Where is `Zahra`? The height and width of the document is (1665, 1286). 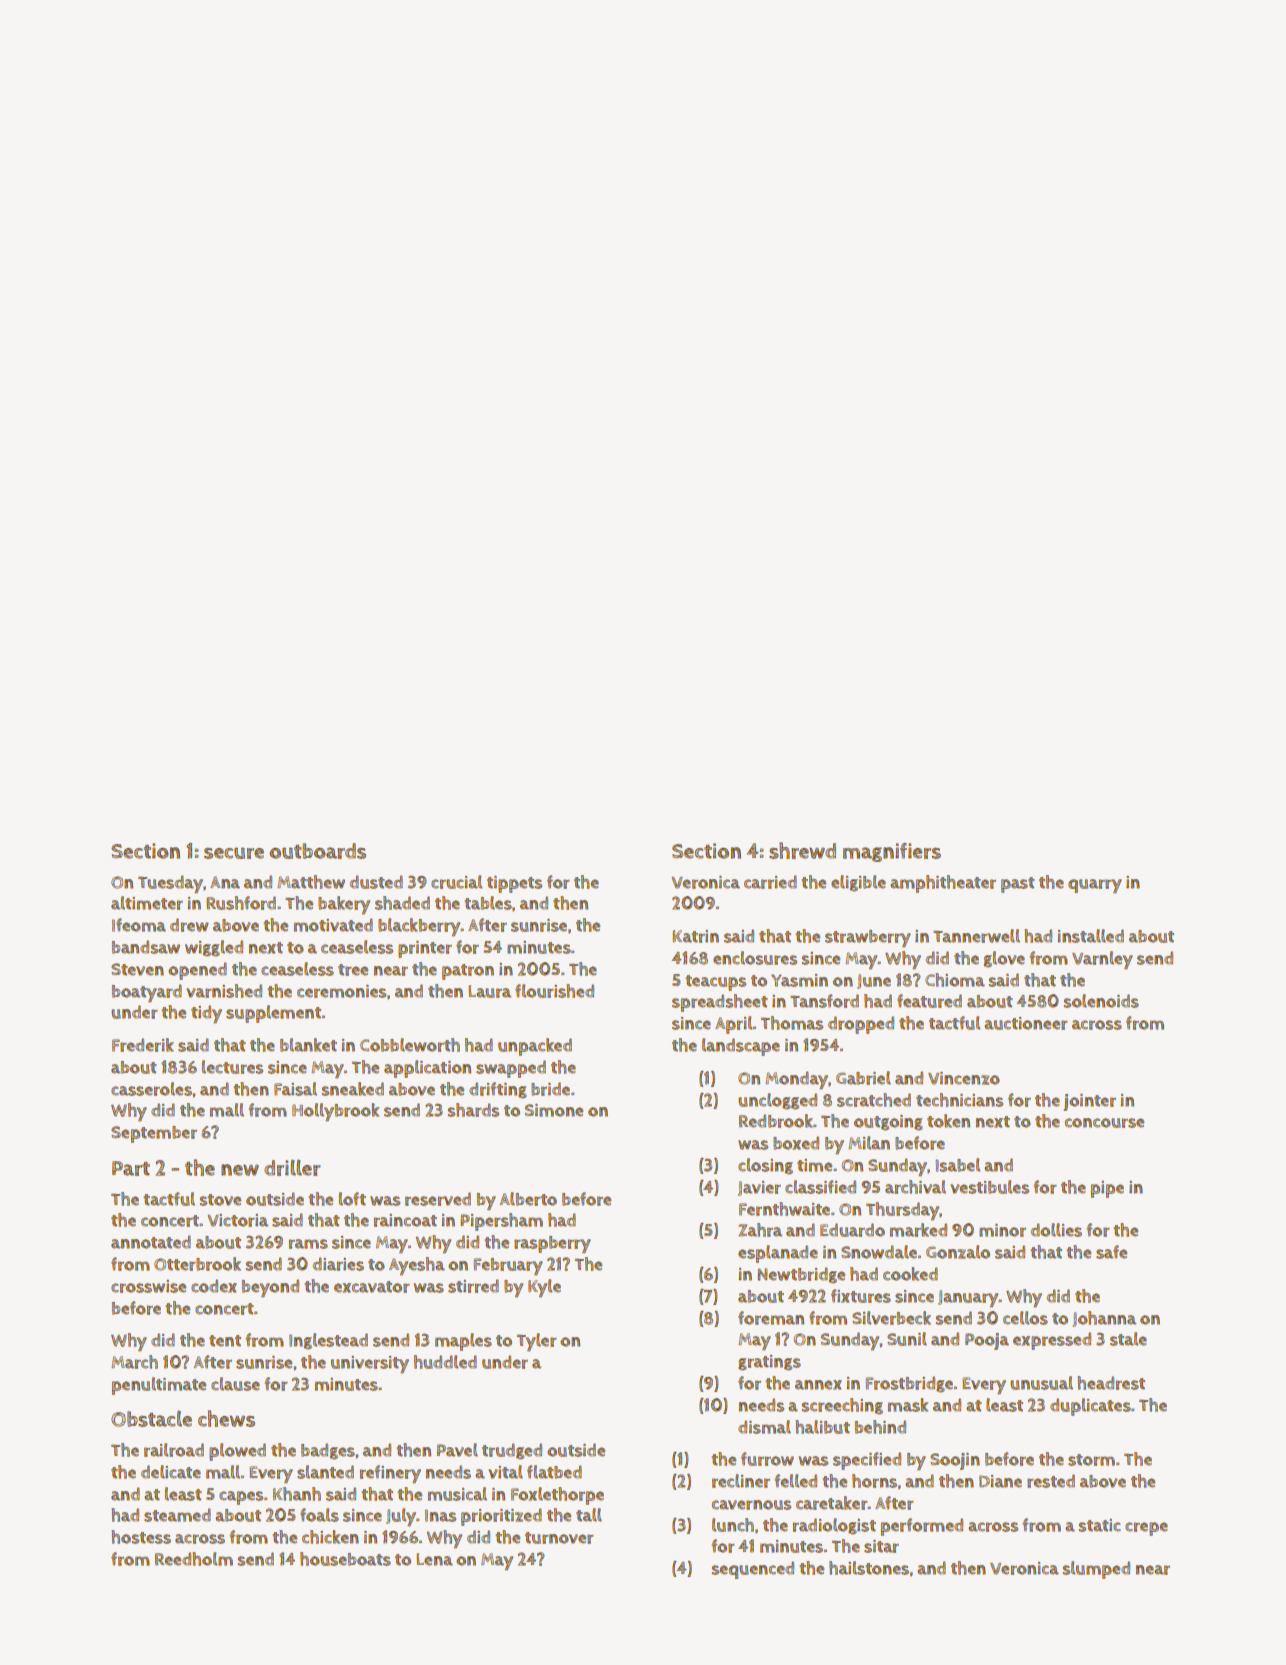 Zahra is located at coordinates (760, 1230).
